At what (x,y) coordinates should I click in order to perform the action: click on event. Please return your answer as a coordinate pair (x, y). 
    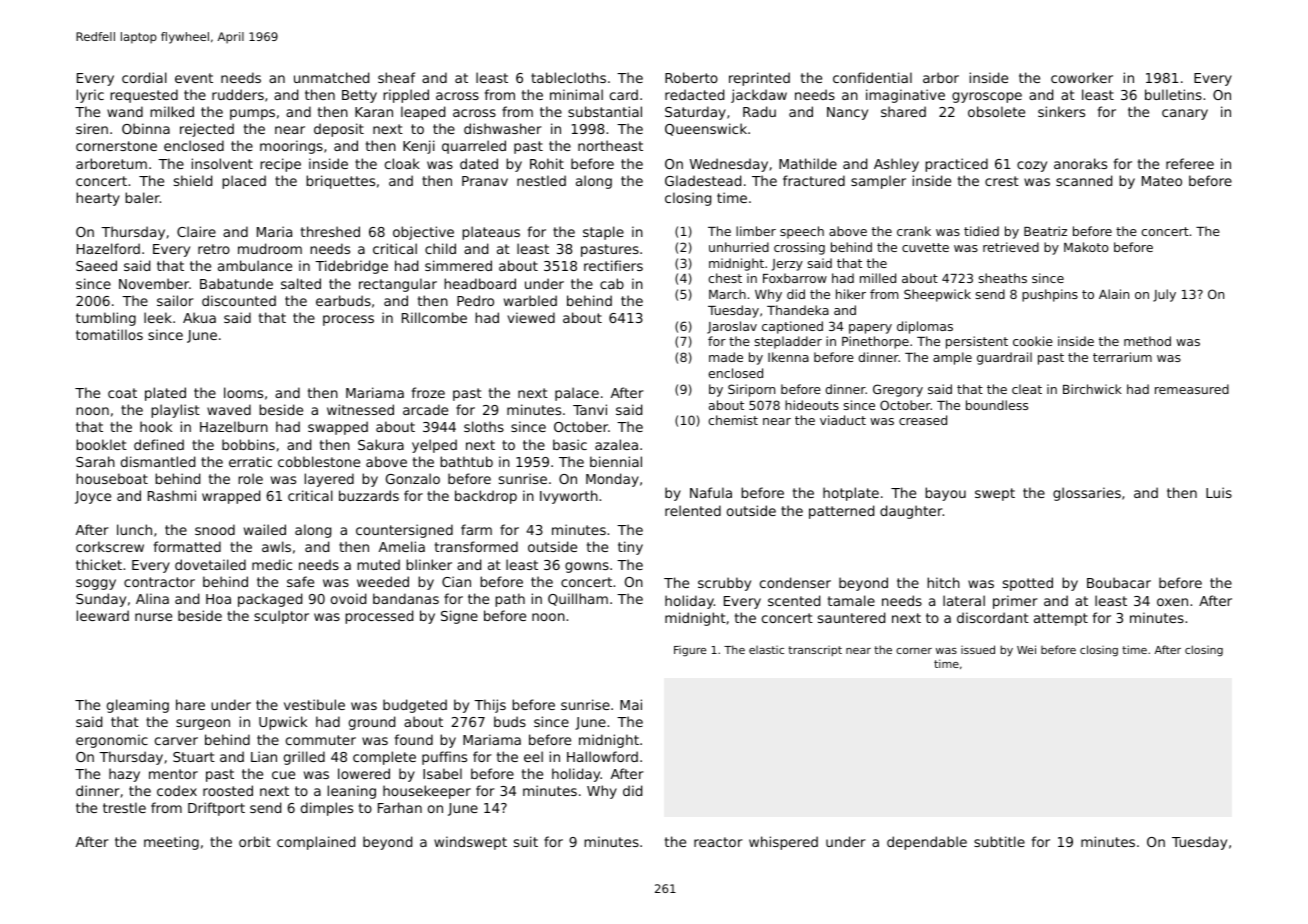
    Looking at the image, I should click on (194, 78).
